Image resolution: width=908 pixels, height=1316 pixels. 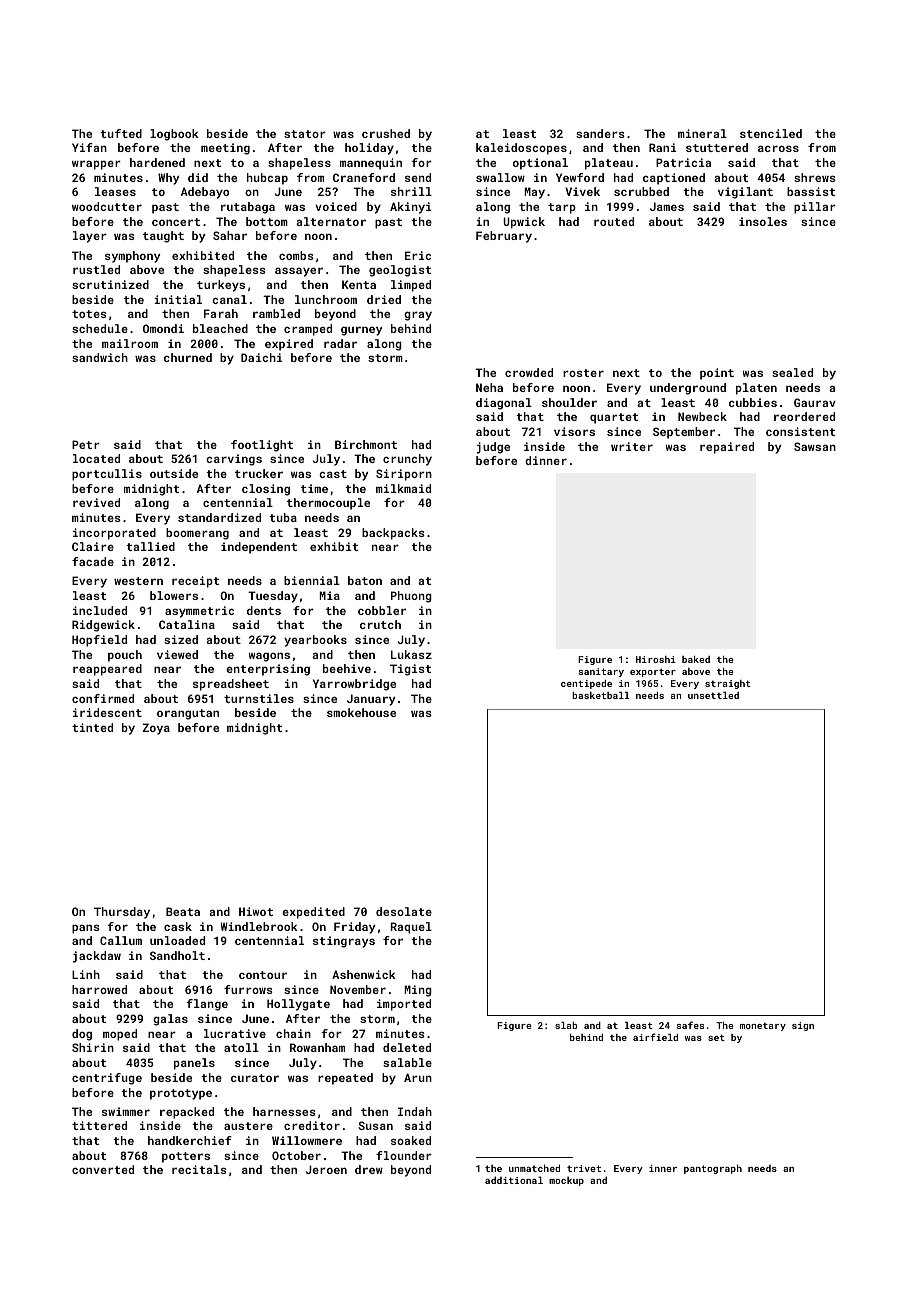 I want to click on additional, so click(x=514, y=1180).
